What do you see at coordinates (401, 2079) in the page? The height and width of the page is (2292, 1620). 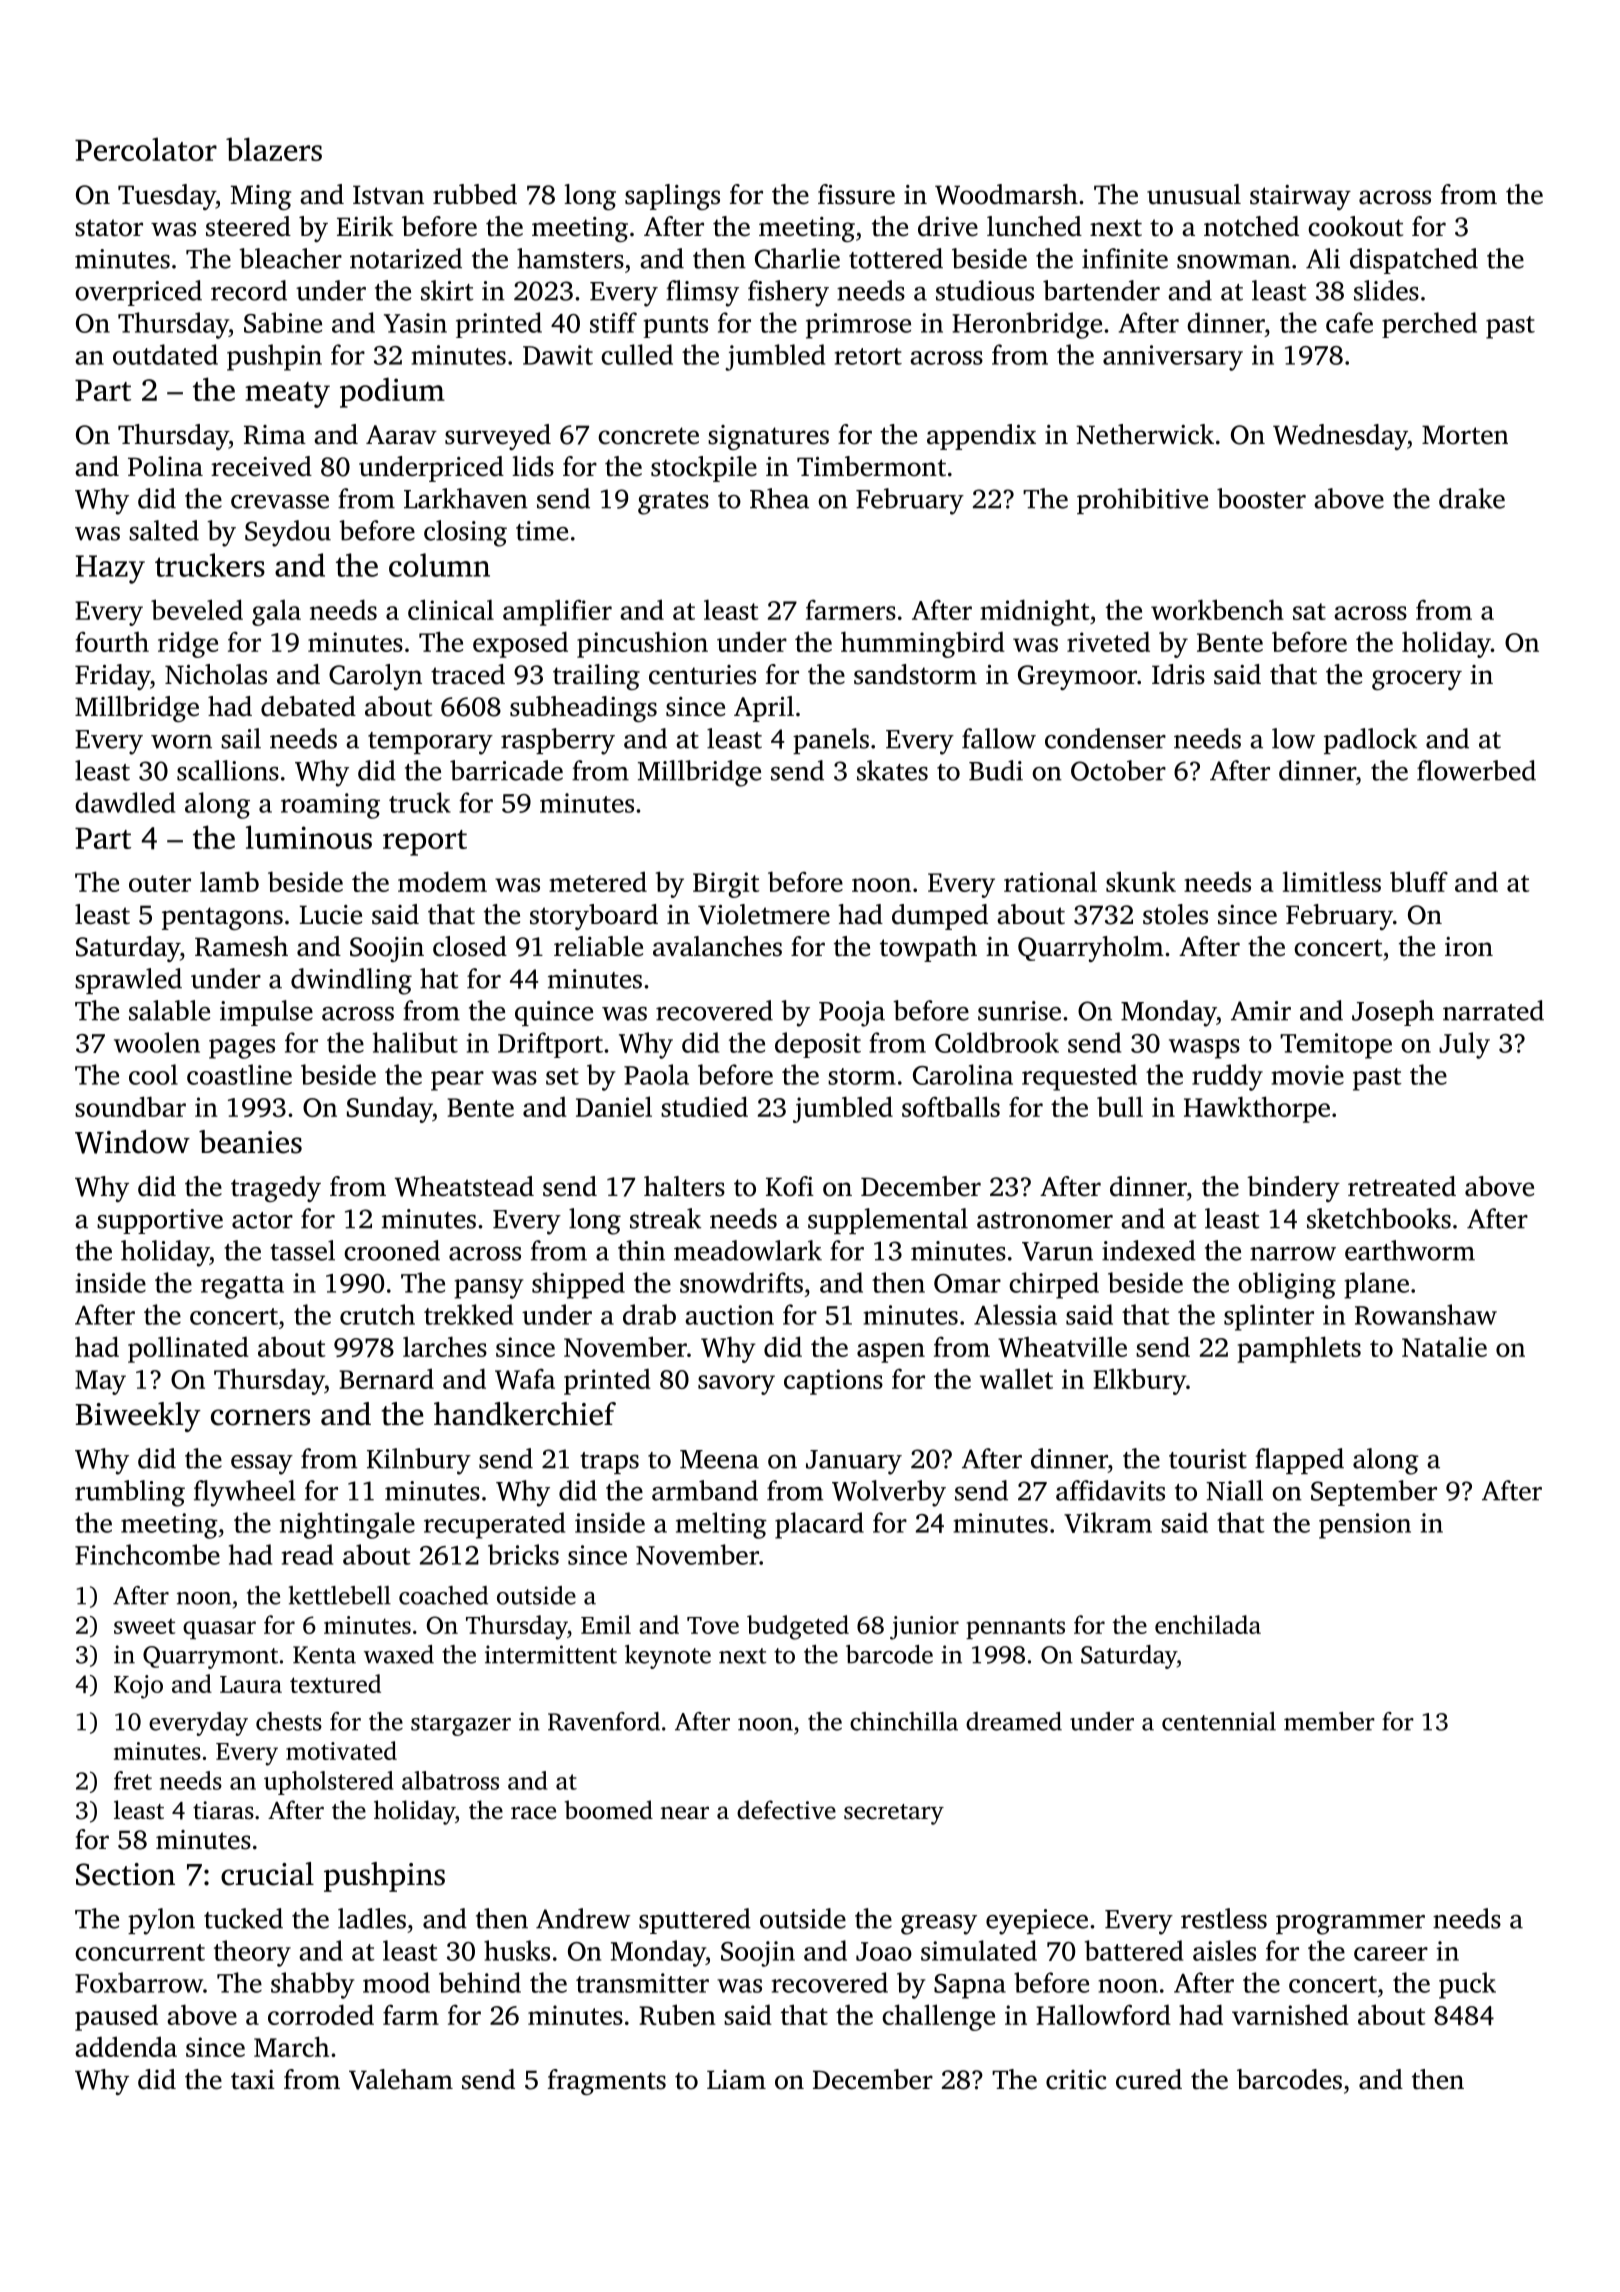 I see `Valeham` at bounding box center [401, 2079].
